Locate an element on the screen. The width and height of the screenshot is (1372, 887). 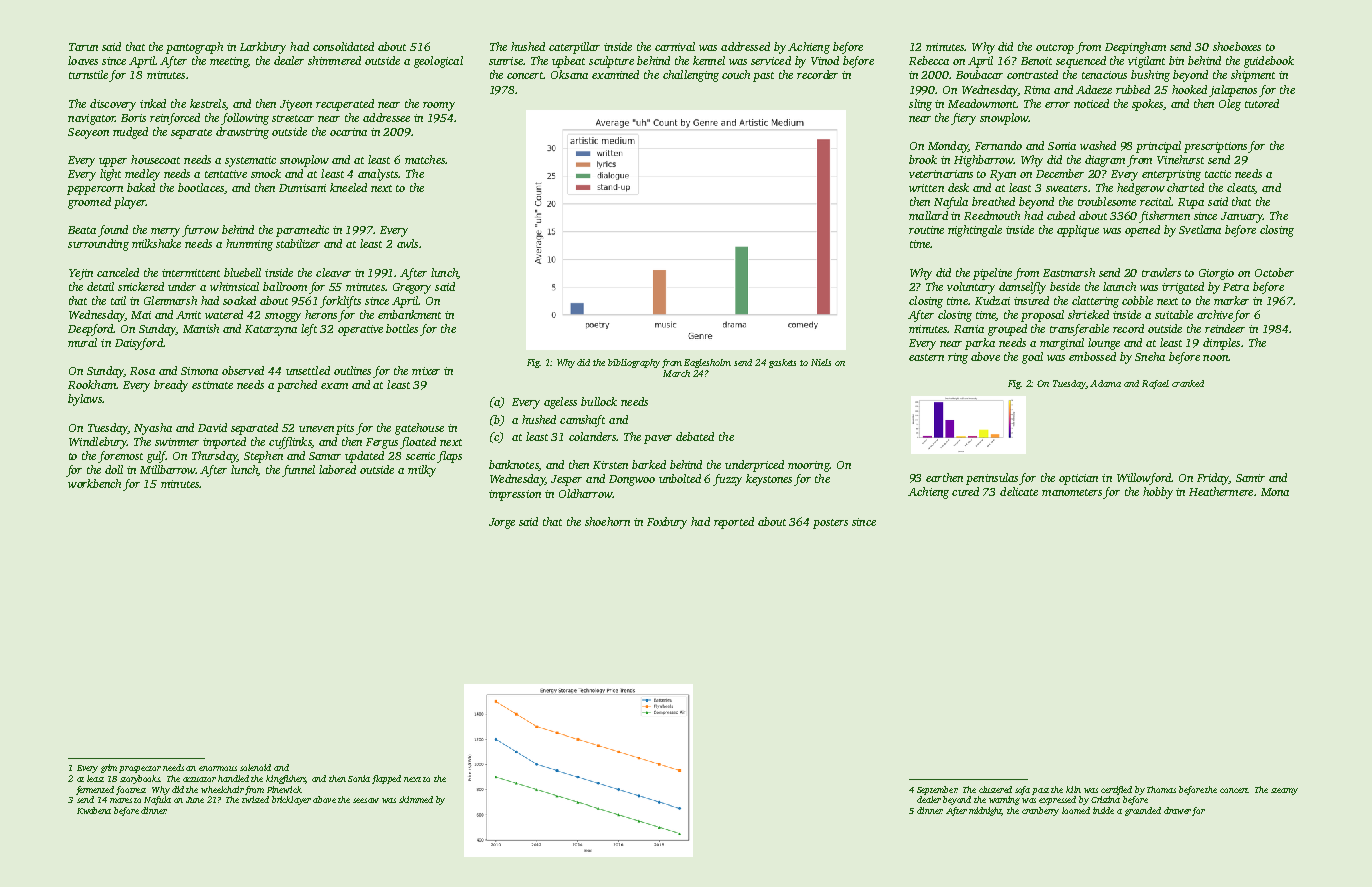
sofa is located at coordinates (1022, 790).
